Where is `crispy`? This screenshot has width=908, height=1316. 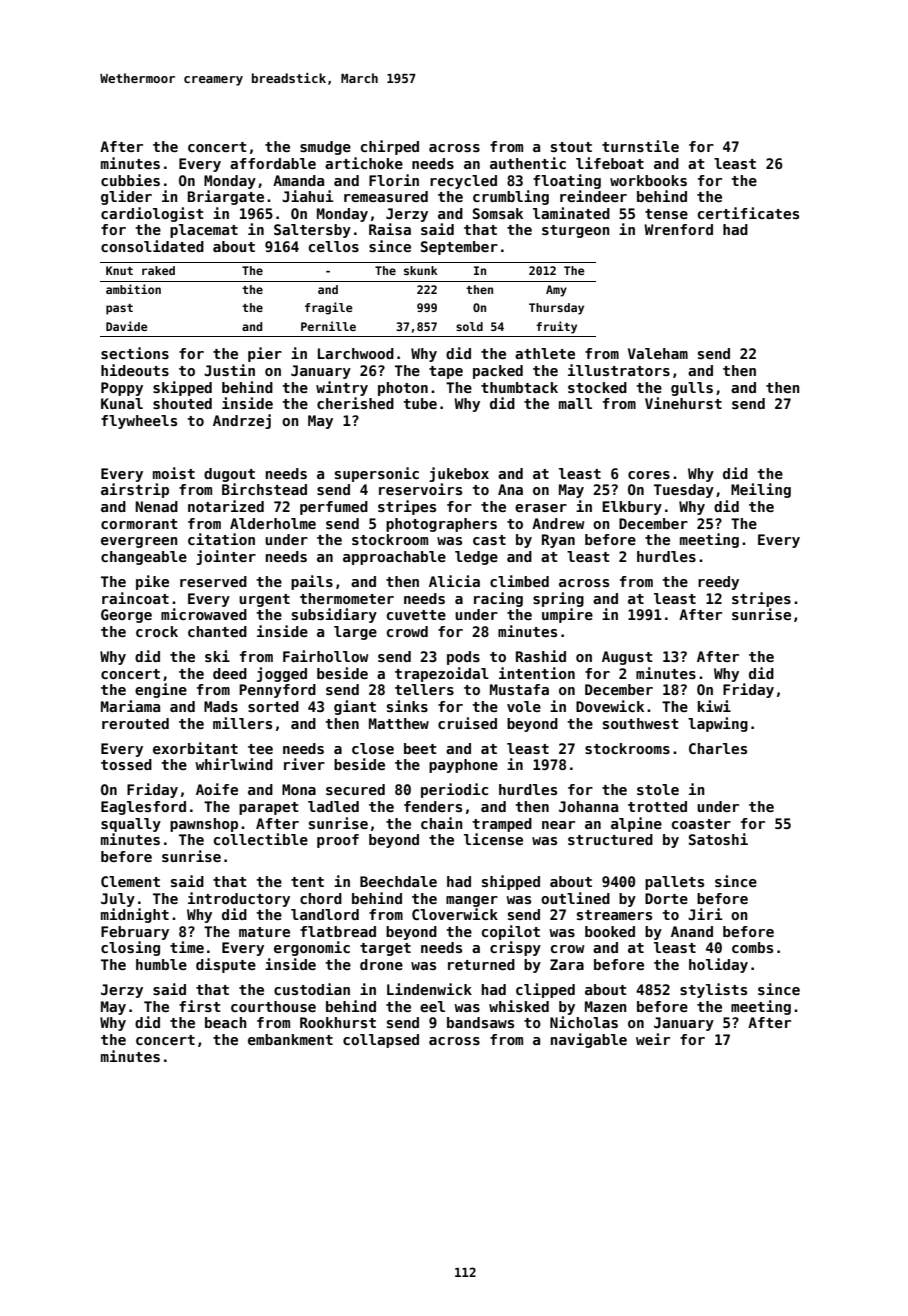
crispy is located at coordinates (515, 948).
